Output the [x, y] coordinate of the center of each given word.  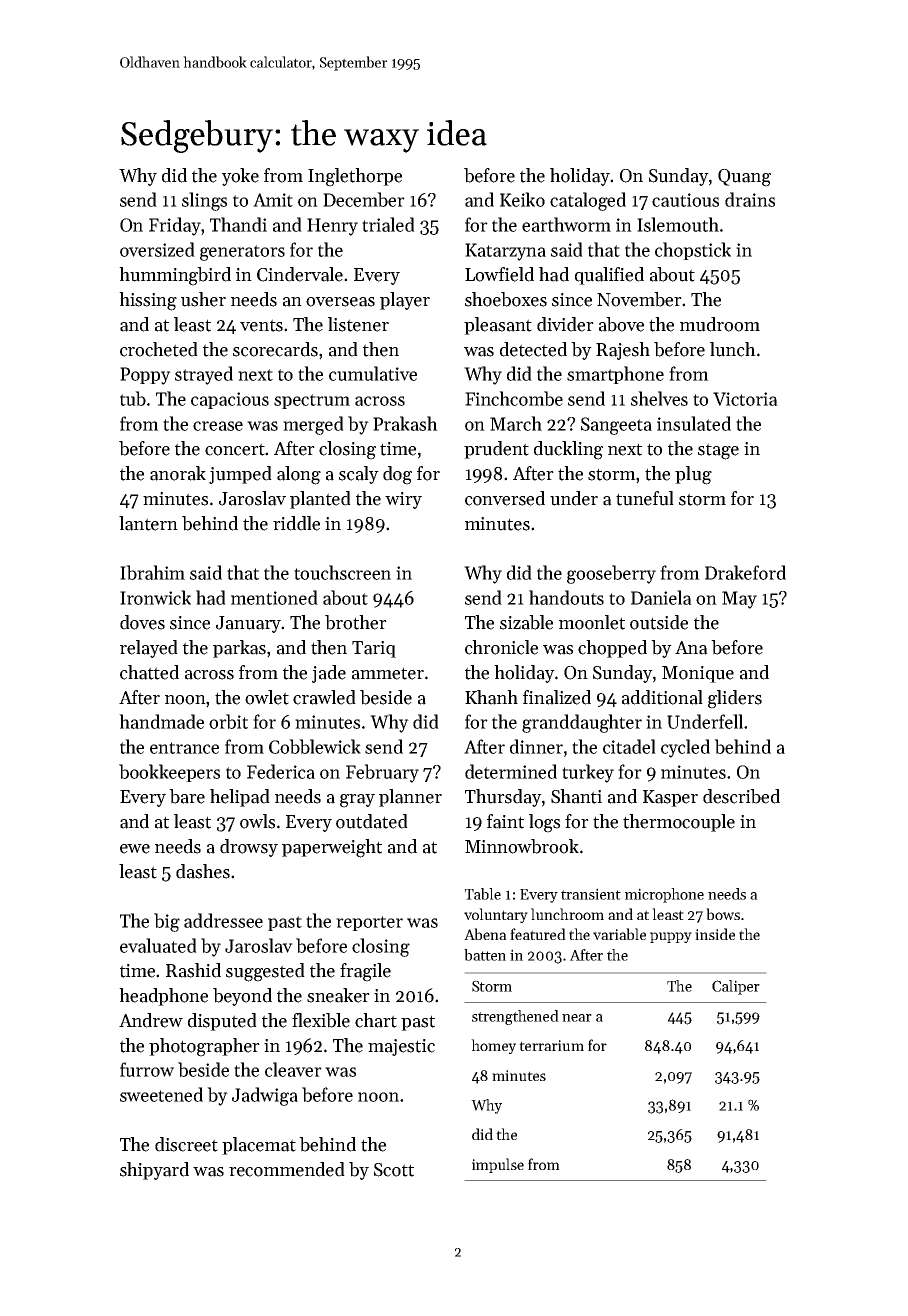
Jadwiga [265, 1096]
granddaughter [582, 723]
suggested [265, 972]
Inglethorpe [355, 177]
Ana [691, 648]
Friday [175, 226]
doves [142, 622]
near [577, 1018]
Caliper [736, 987]
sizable [526, 622]
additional [662, 697]
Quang [744, 178]
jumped [240, 475]
